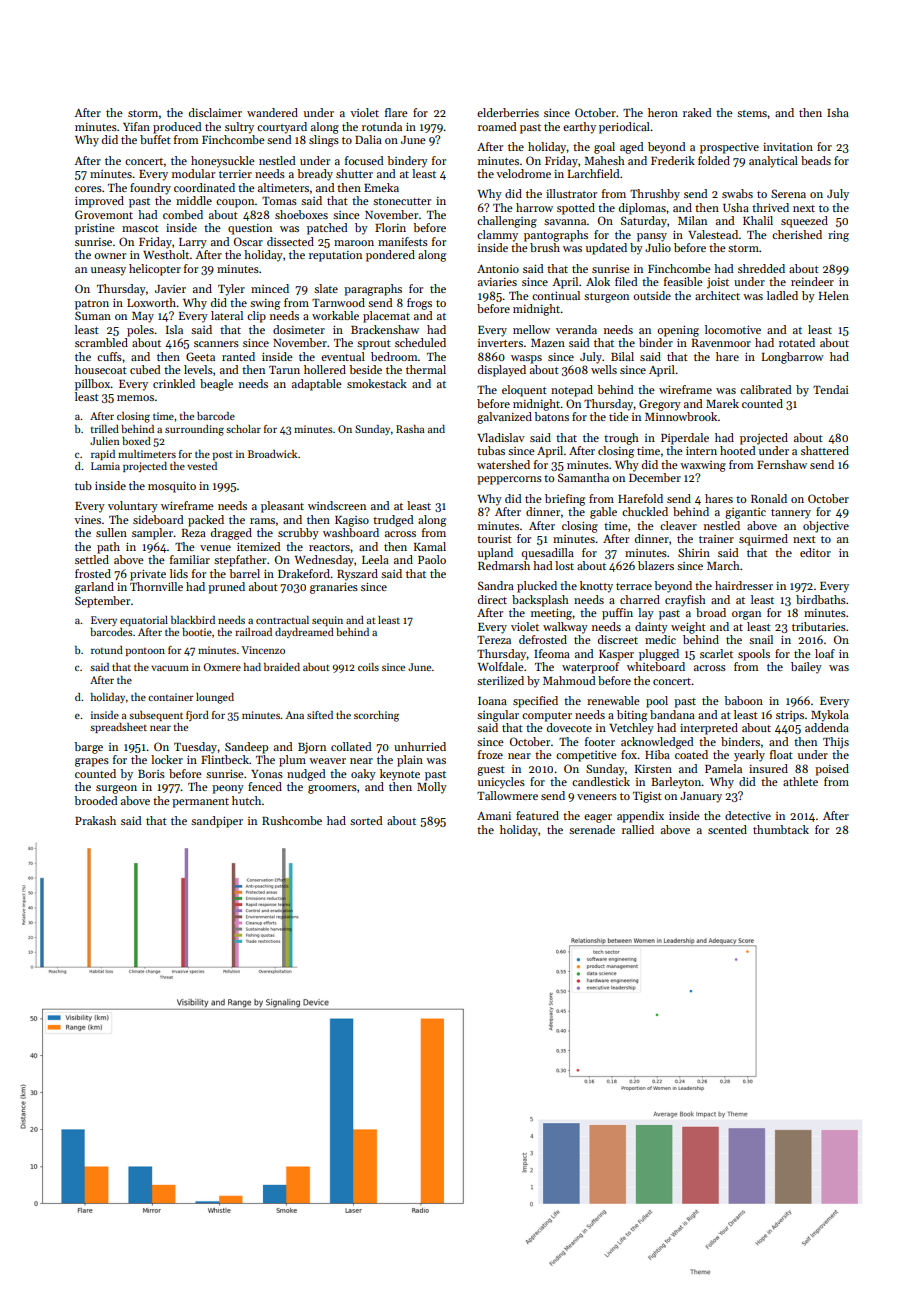  What do you see at coordinates (95, 820) in the image?
I see `Prakash` at bounding box center [95, 820].
